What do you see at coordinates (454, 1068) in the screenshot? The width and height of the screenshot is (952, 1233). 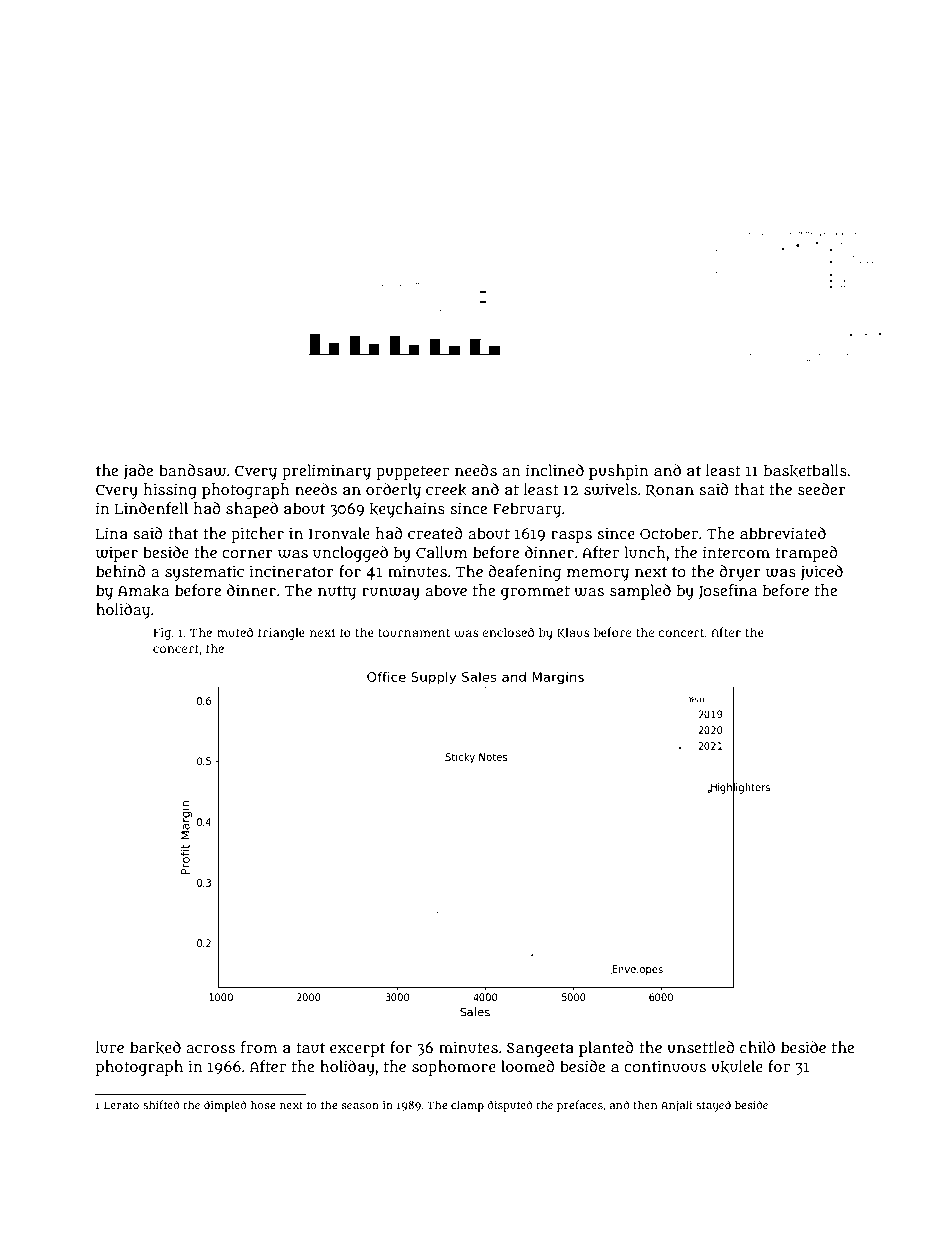 I see `sophomore` at bounding box center [454, 1068].
